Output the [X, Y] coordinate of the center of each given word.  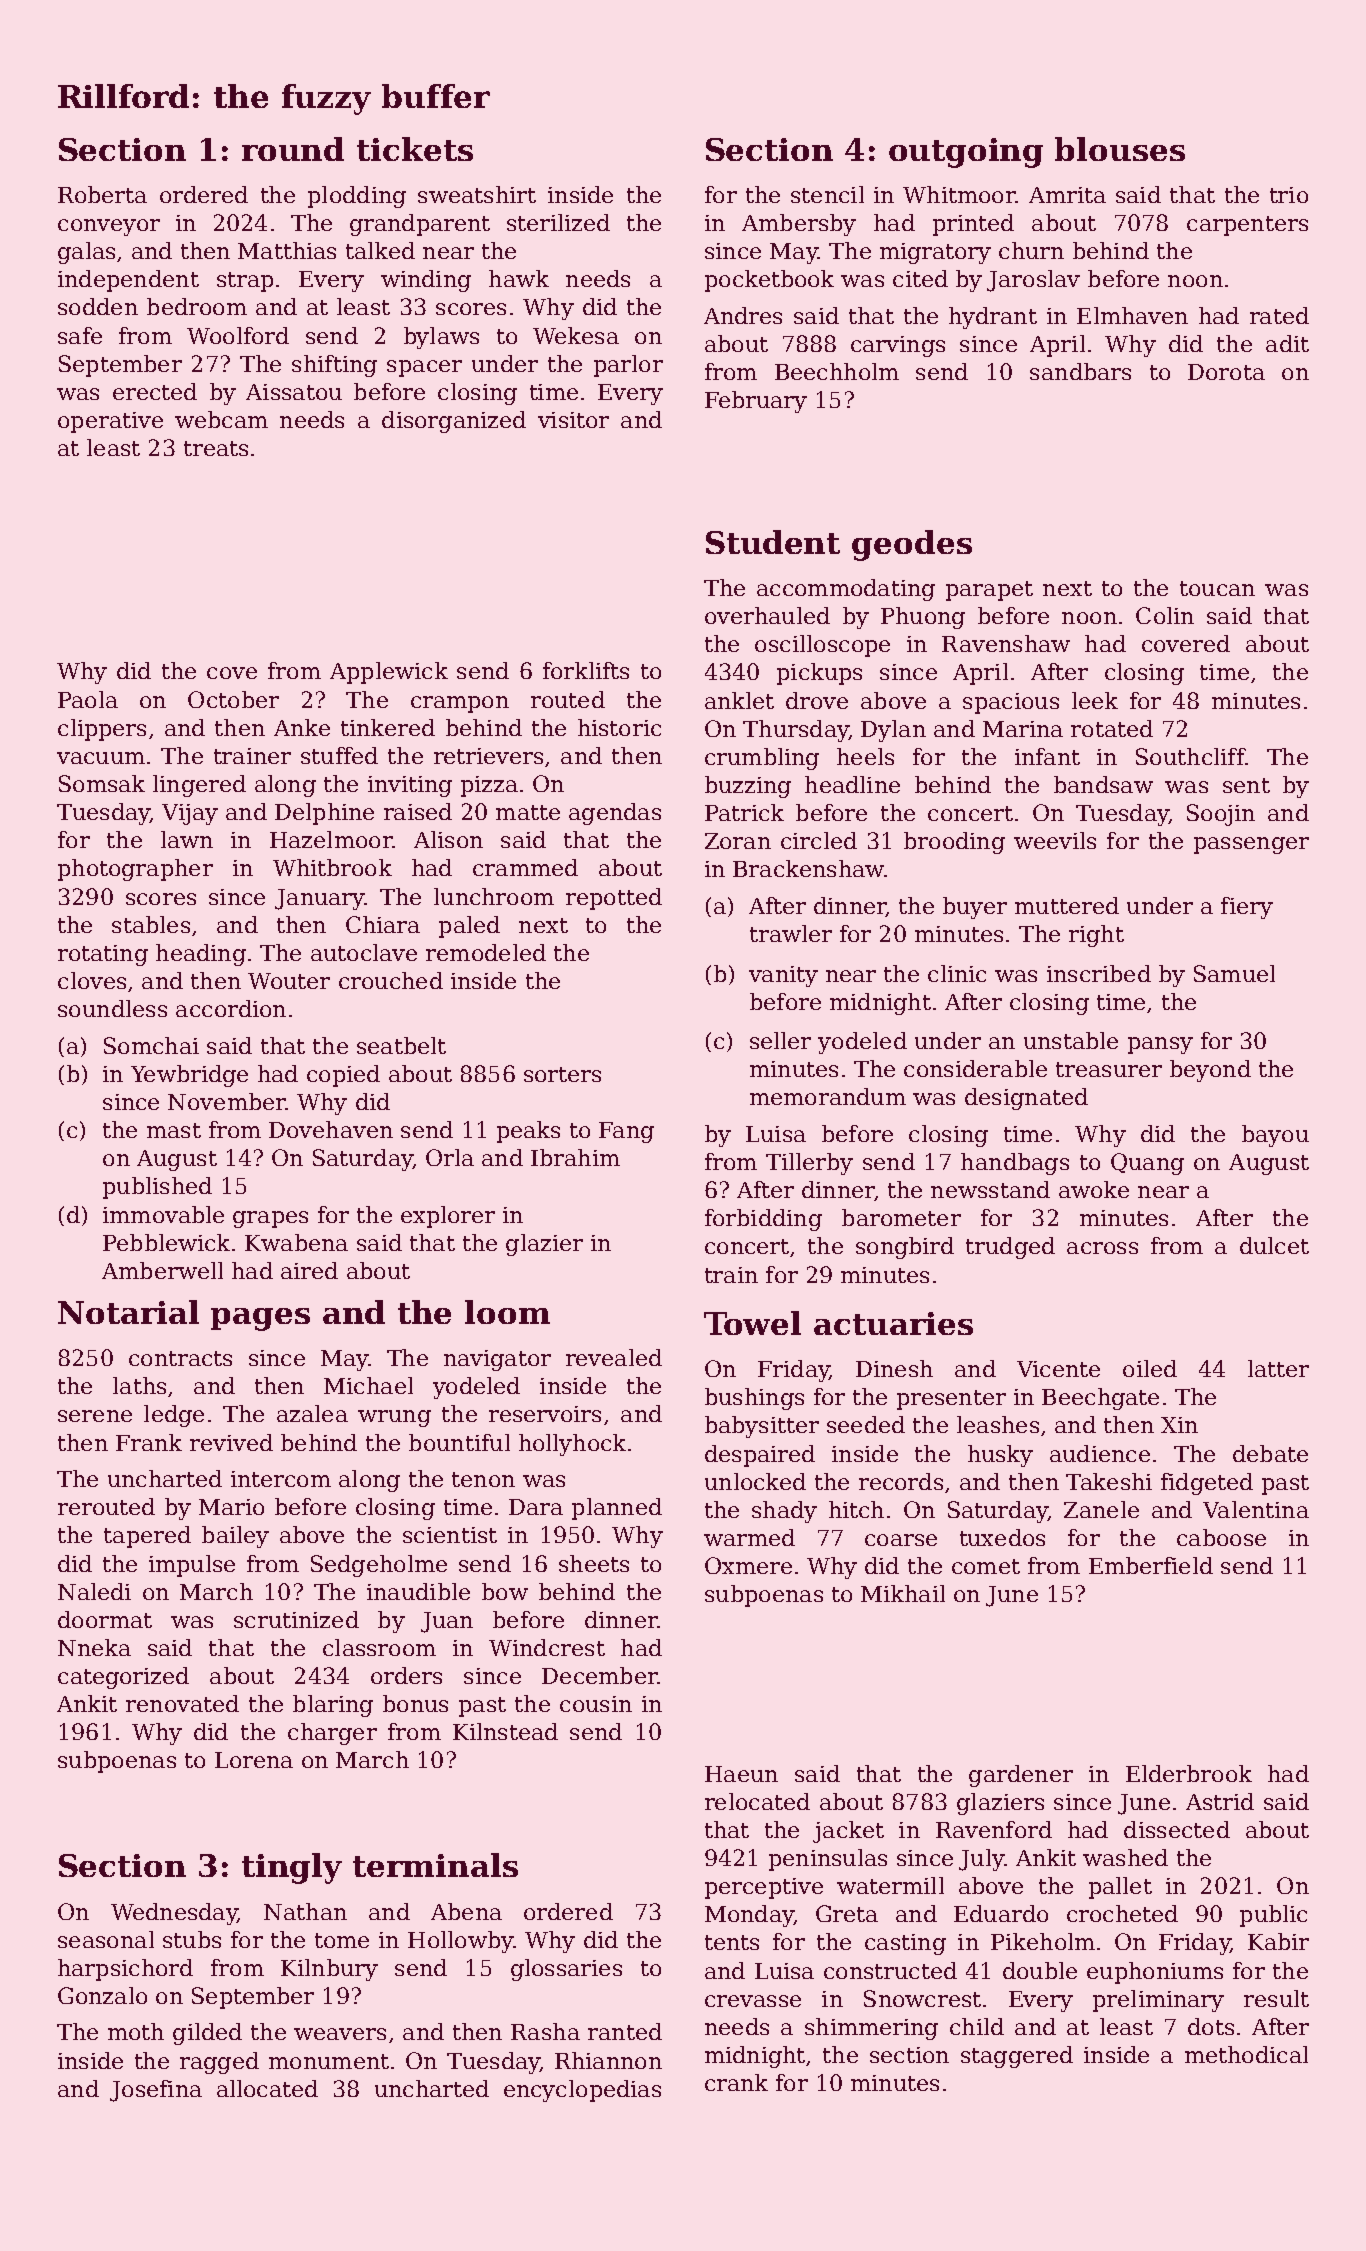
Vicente [1058, 1369]
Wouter [289, 981]
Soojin [1221, 815]
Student [773, 542]
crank [736, 2082]
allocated [267, 2088]
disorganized [454, 422]
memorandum [828, 1096]
